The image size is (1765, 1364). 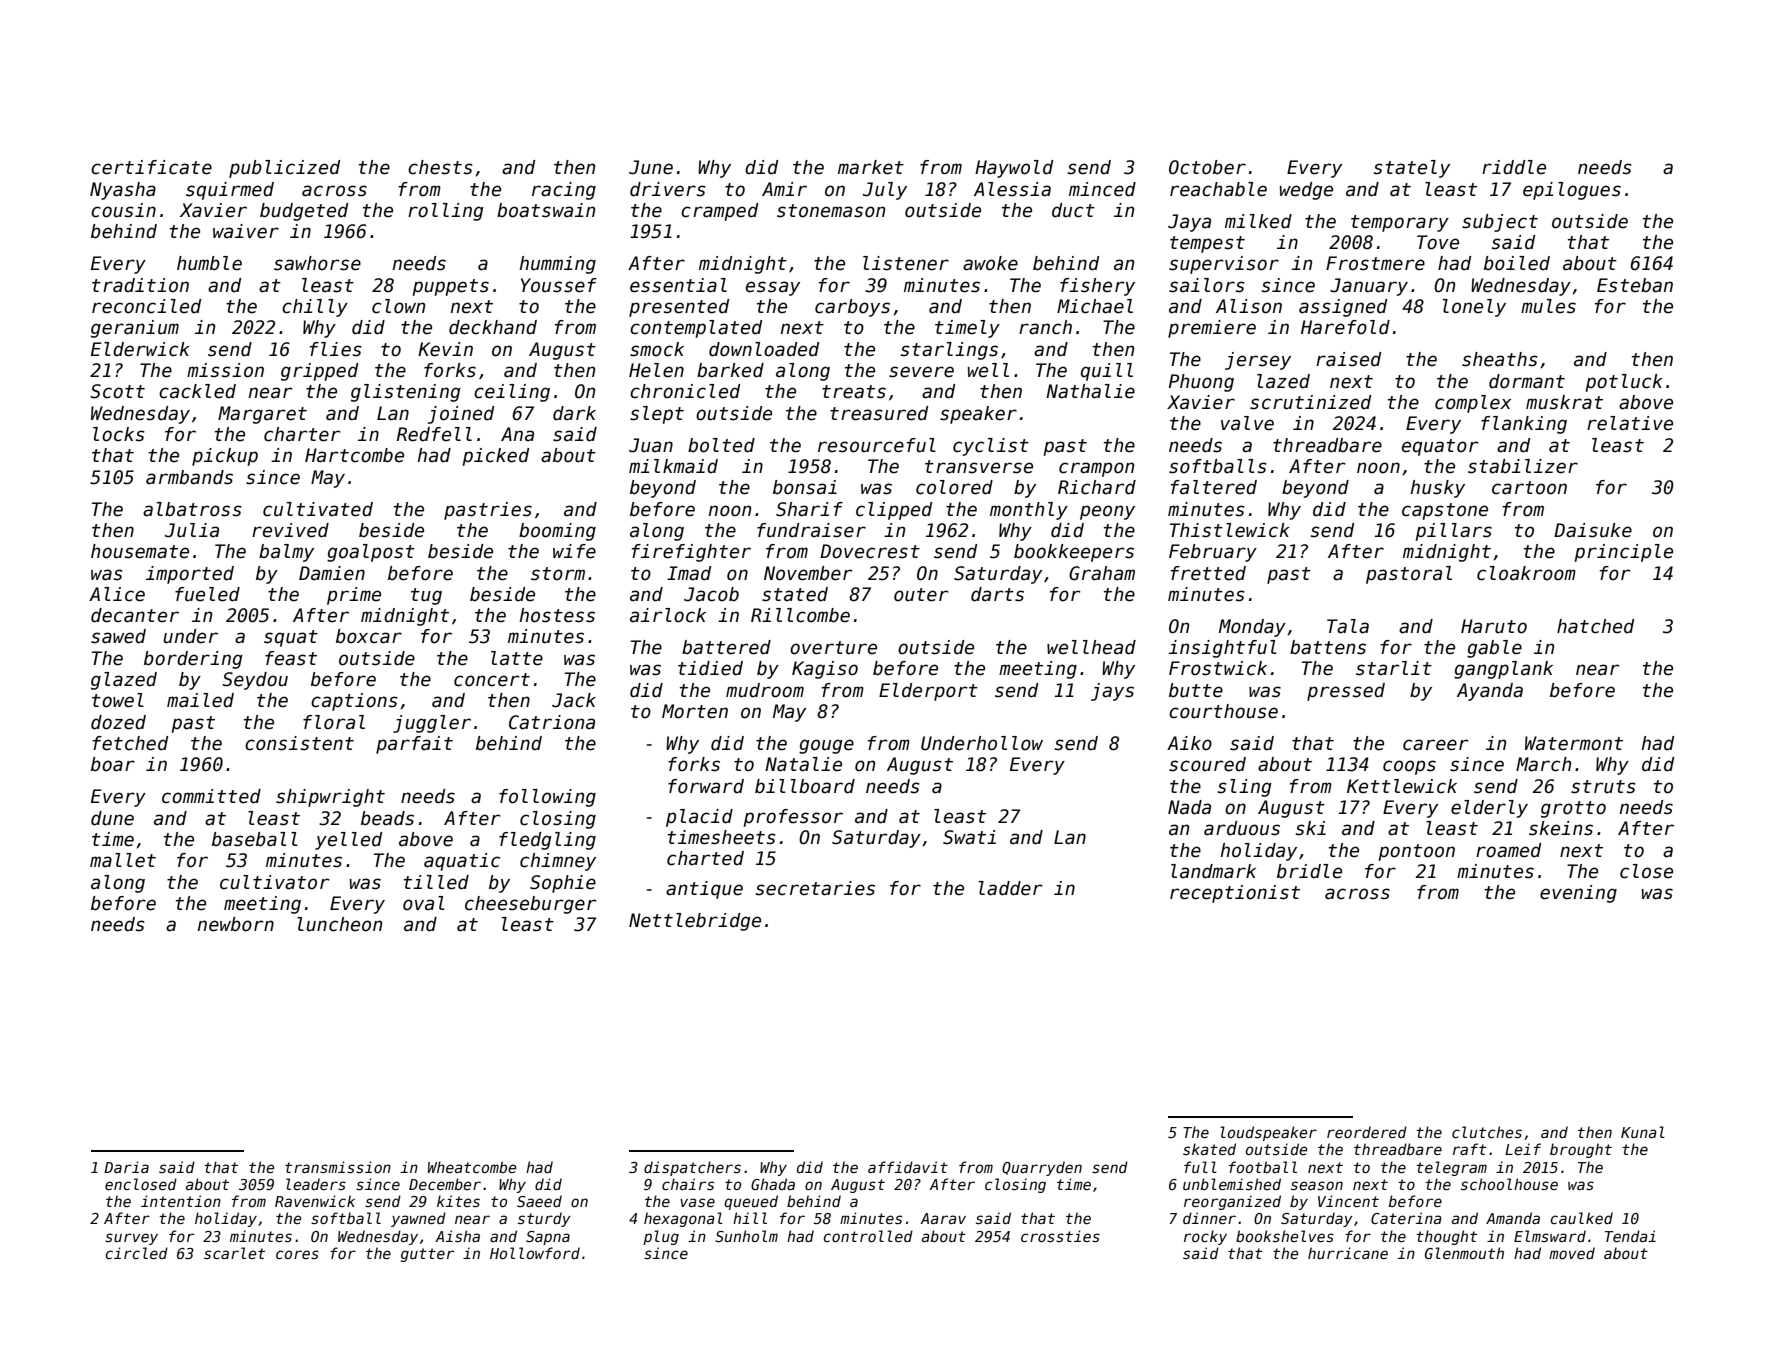 What do you see at coordinates (181, 1201) in the screenshot?
I see `intention` at bounding box center [181, 1201].
